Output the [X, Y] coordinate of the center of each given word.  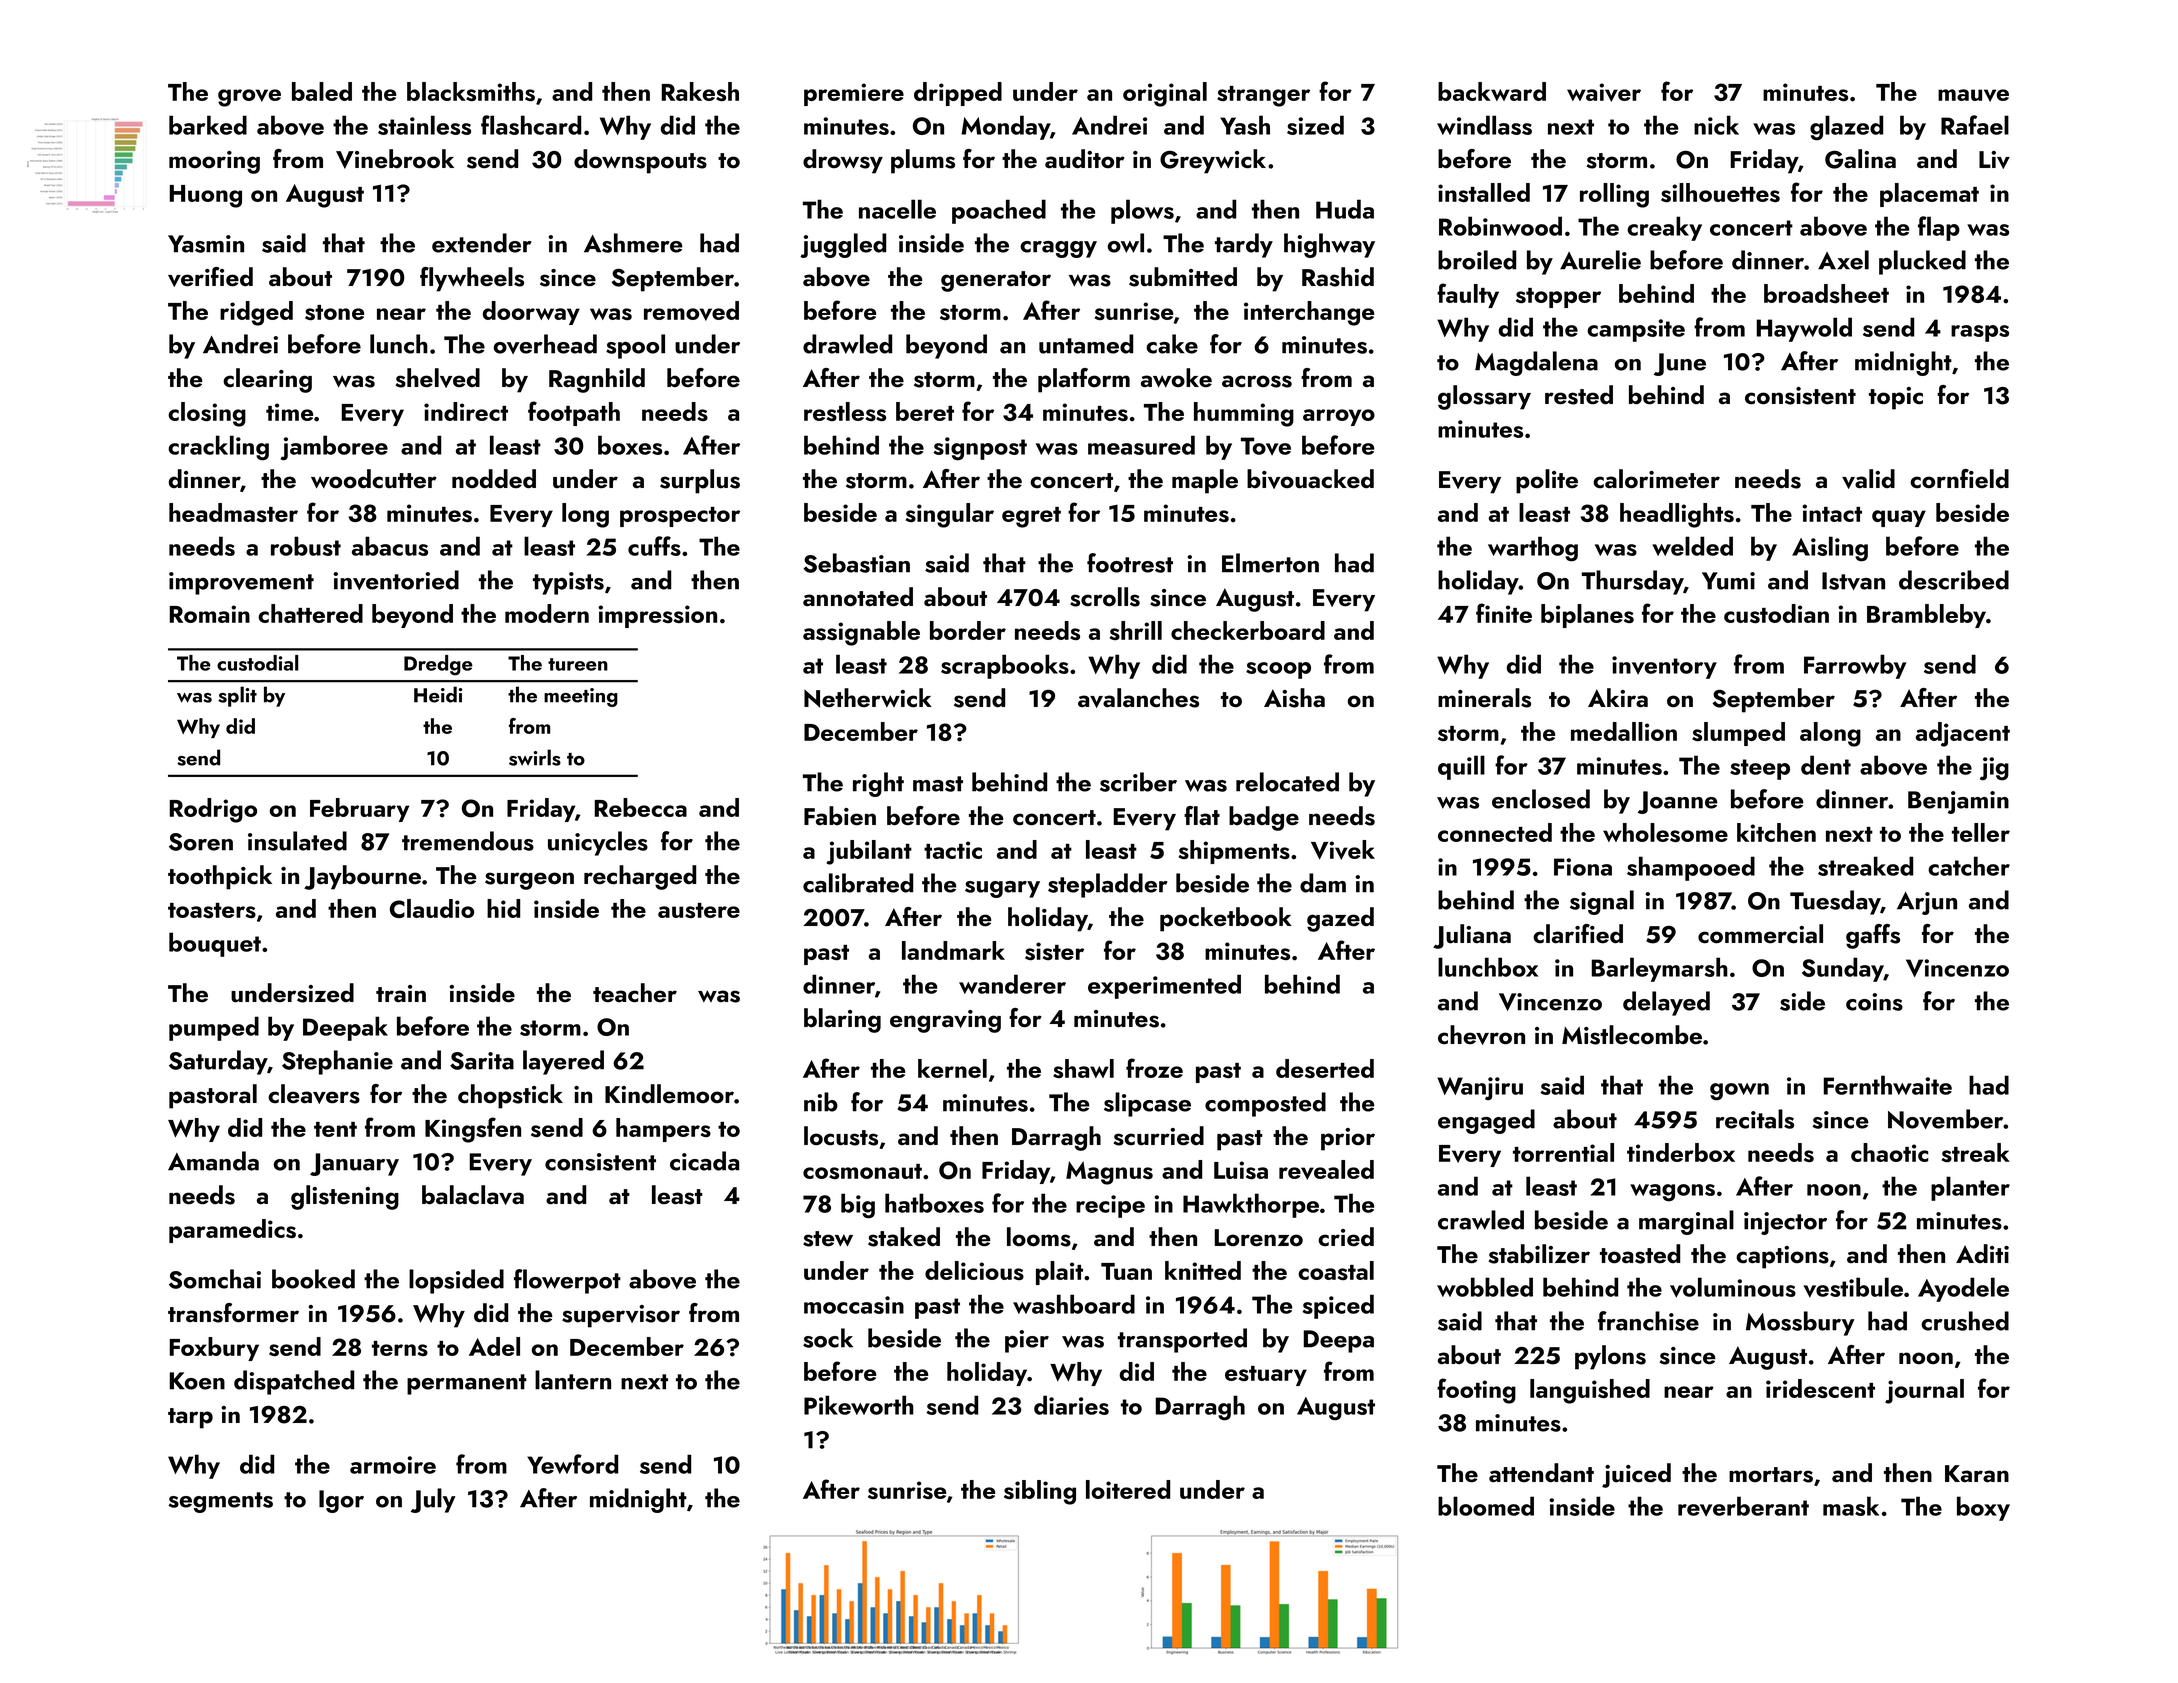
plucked [1922, 262]
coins [1874, 1002]
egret [1031, 517]
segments [220, 1502]
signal [1602, 902]
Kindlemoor [669, 1093]
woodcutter [374, 479]
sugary [1002, 889]
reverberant [1743, 1506]
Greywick [1213, 161]
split [237, 696]
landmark [953, 950]
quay [1899, 518]
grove [249, 98]
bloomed [1486, 1506]
